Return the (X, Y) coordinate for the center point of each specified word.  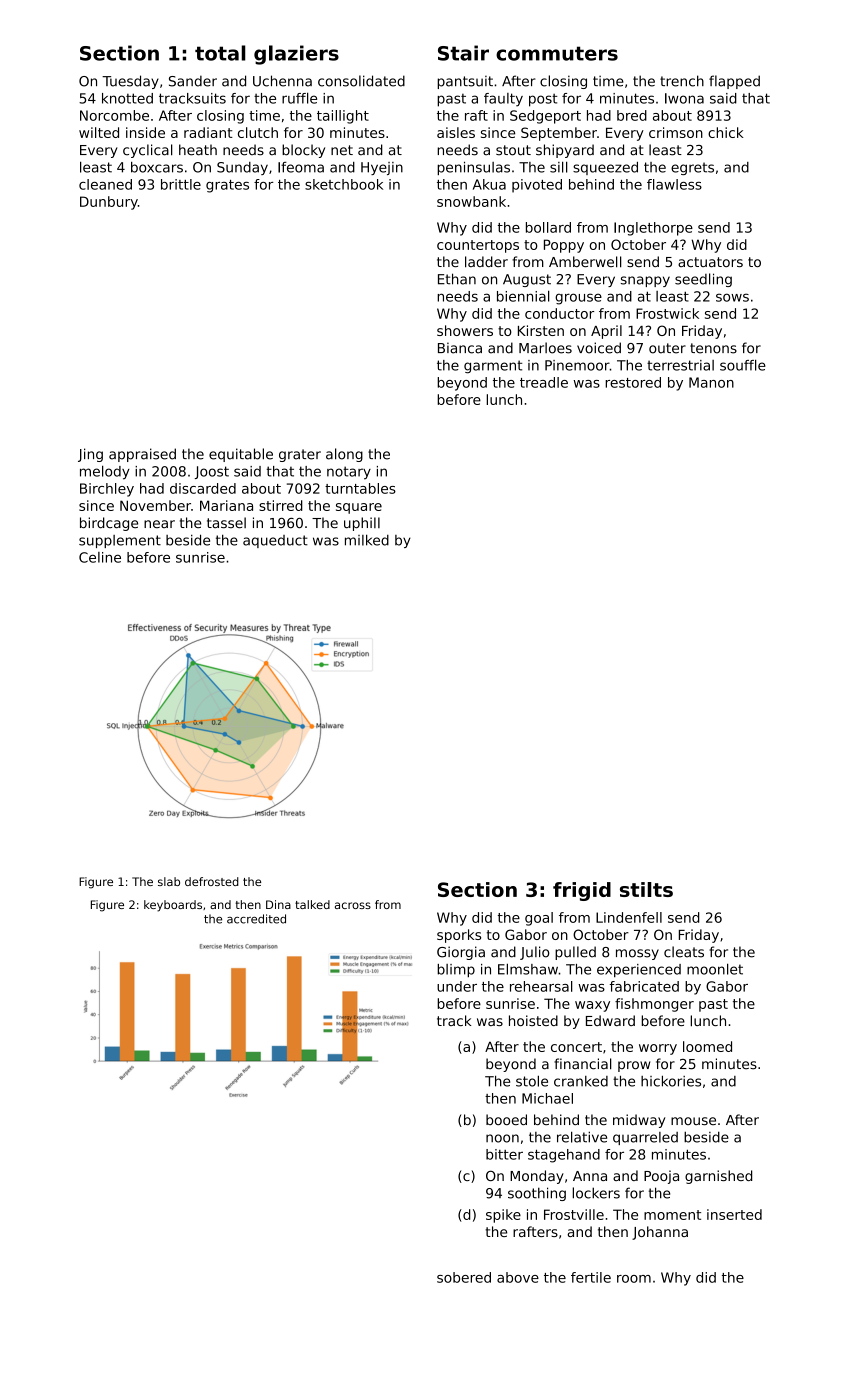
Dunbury (109, 203)
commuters (557, 53)
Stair (463, 53)
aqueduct (275, 541)
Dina (278, 904)
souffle (743, 365)
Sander (193, 81)
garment (493, 367)
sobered (464, 1277)
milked (367, 540)
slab (169, 881)
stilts (646, 889)
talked (312, 904)
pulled (575, 953)
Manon (711, 382)
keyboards (173, 906)
